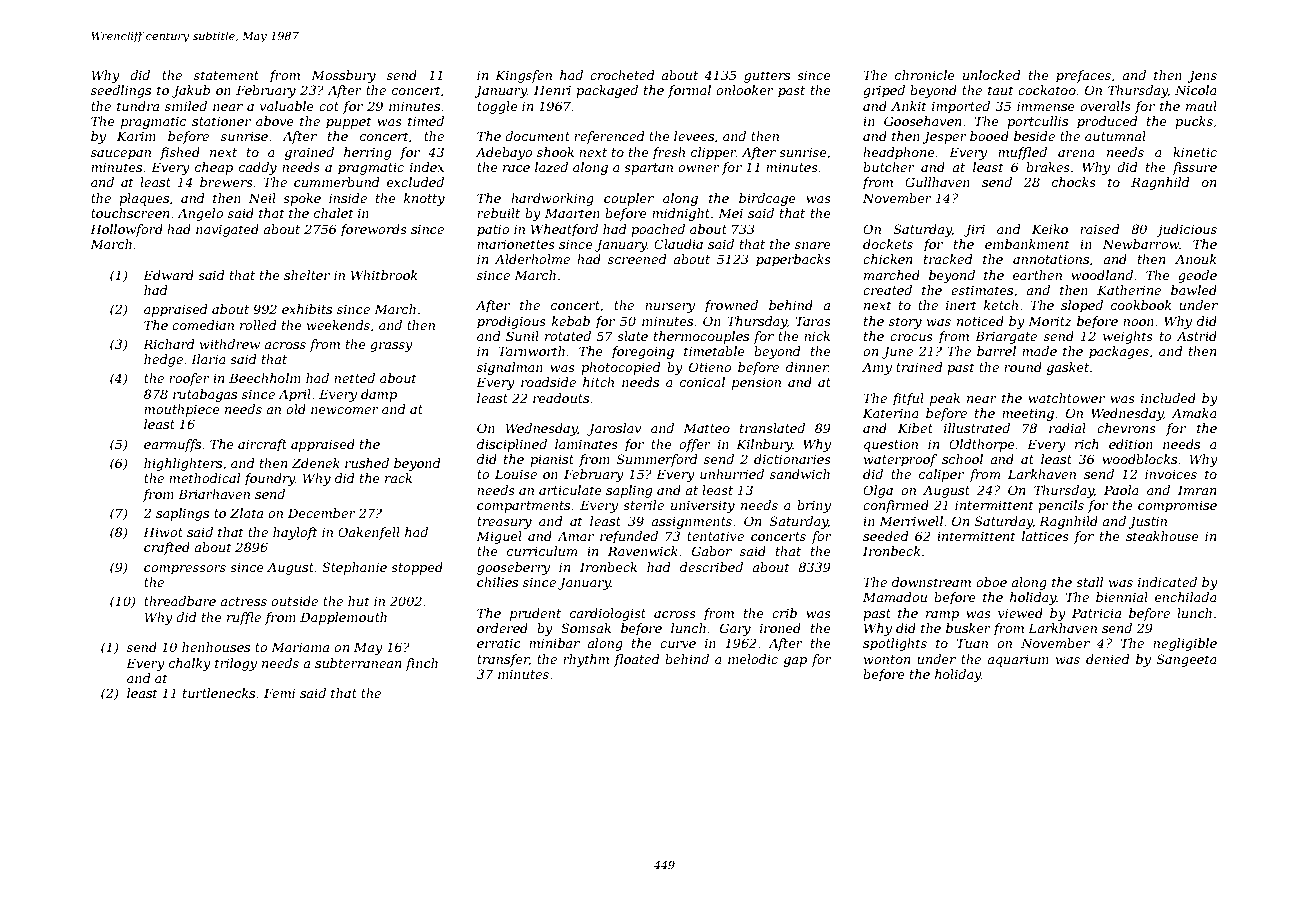 The height and width of the screenshot is (924, 1308). What do you see at coordinates (756, 384) in the screenshot?
I see `pension` at bounding box center [756, 384].
